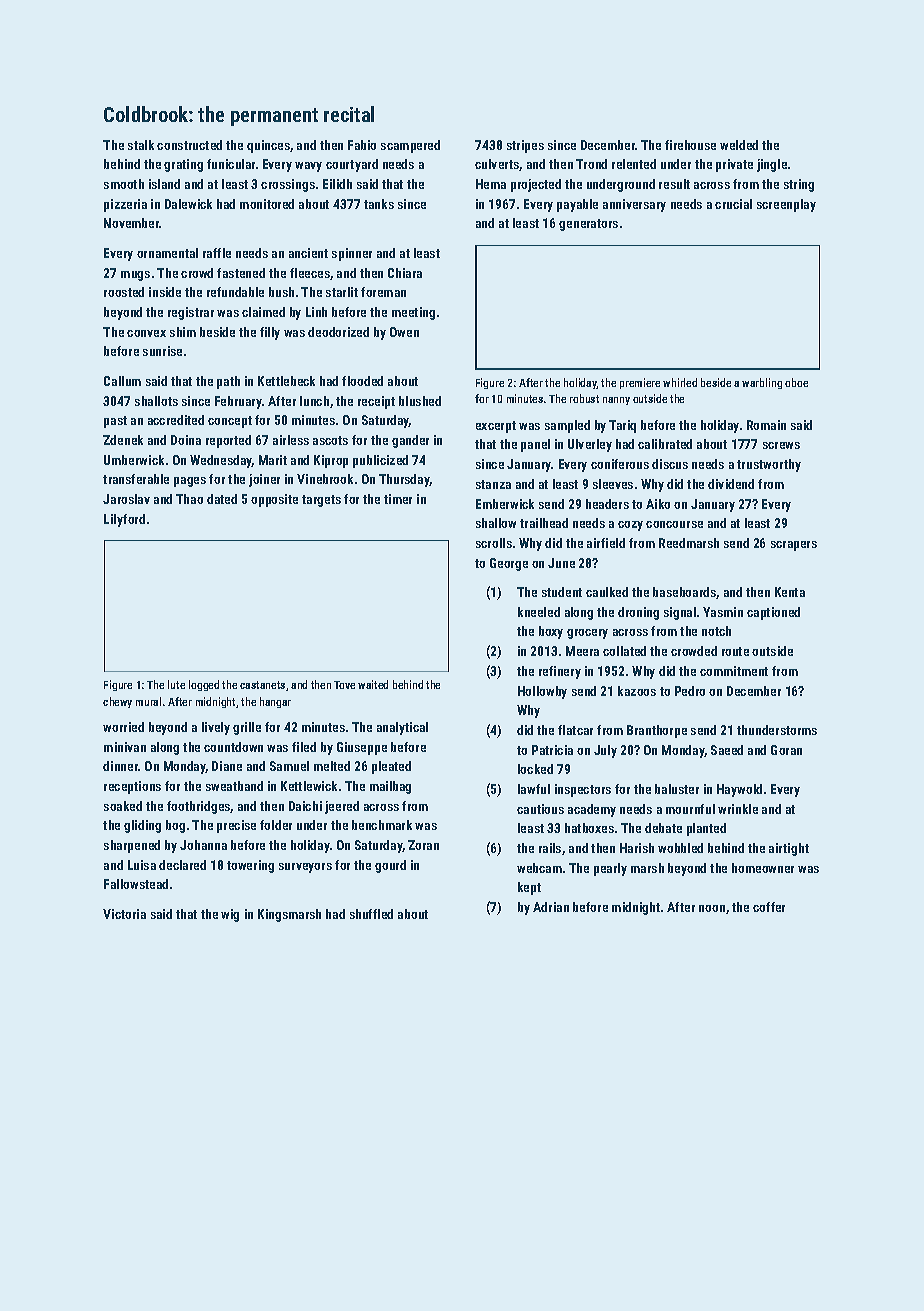 The width and height of the page is (924, 1311). I want to click on locked, so click(535, 769).
